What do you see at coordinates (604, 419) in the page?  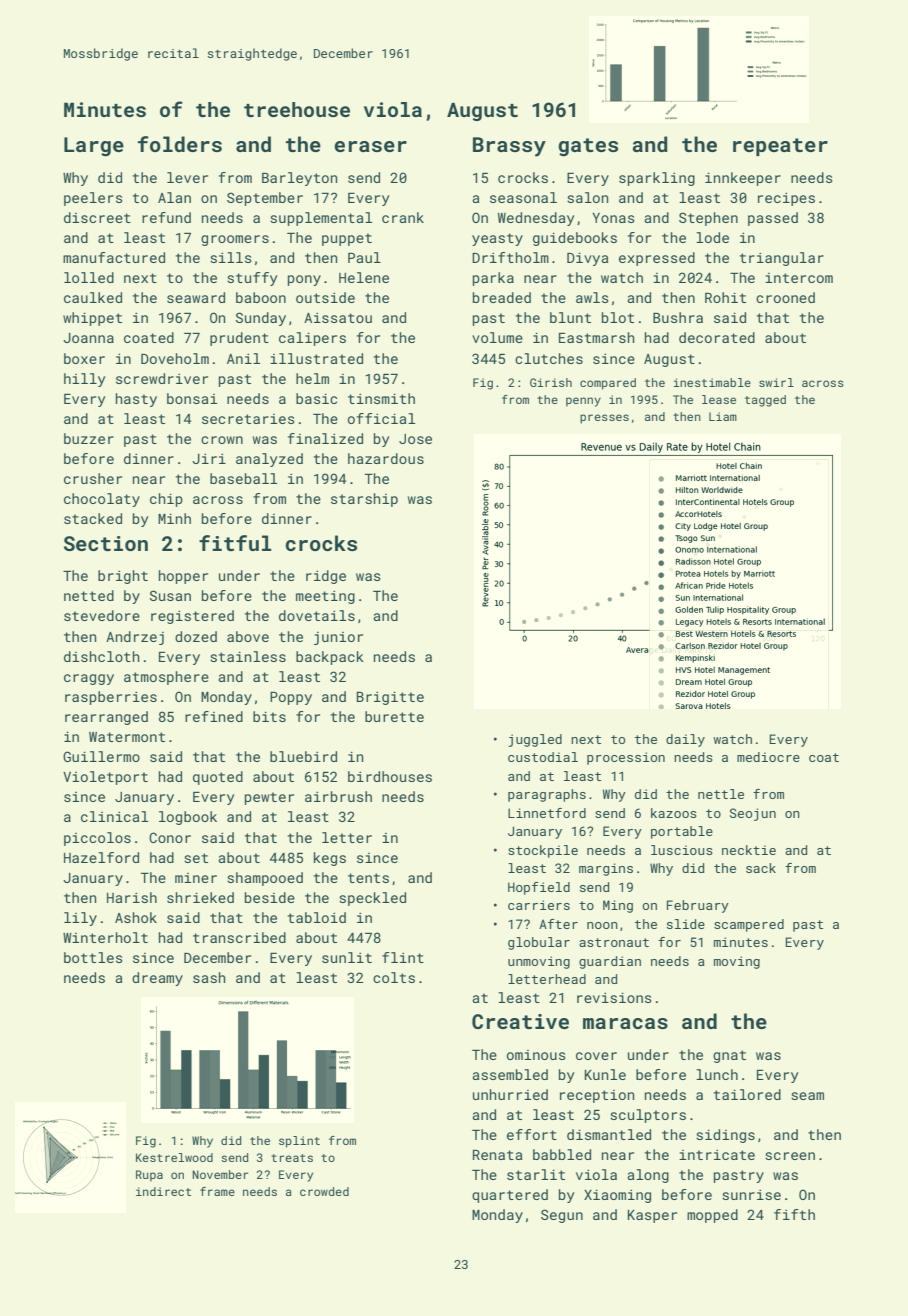 I see `presses` at bounding box center [604, 419].
